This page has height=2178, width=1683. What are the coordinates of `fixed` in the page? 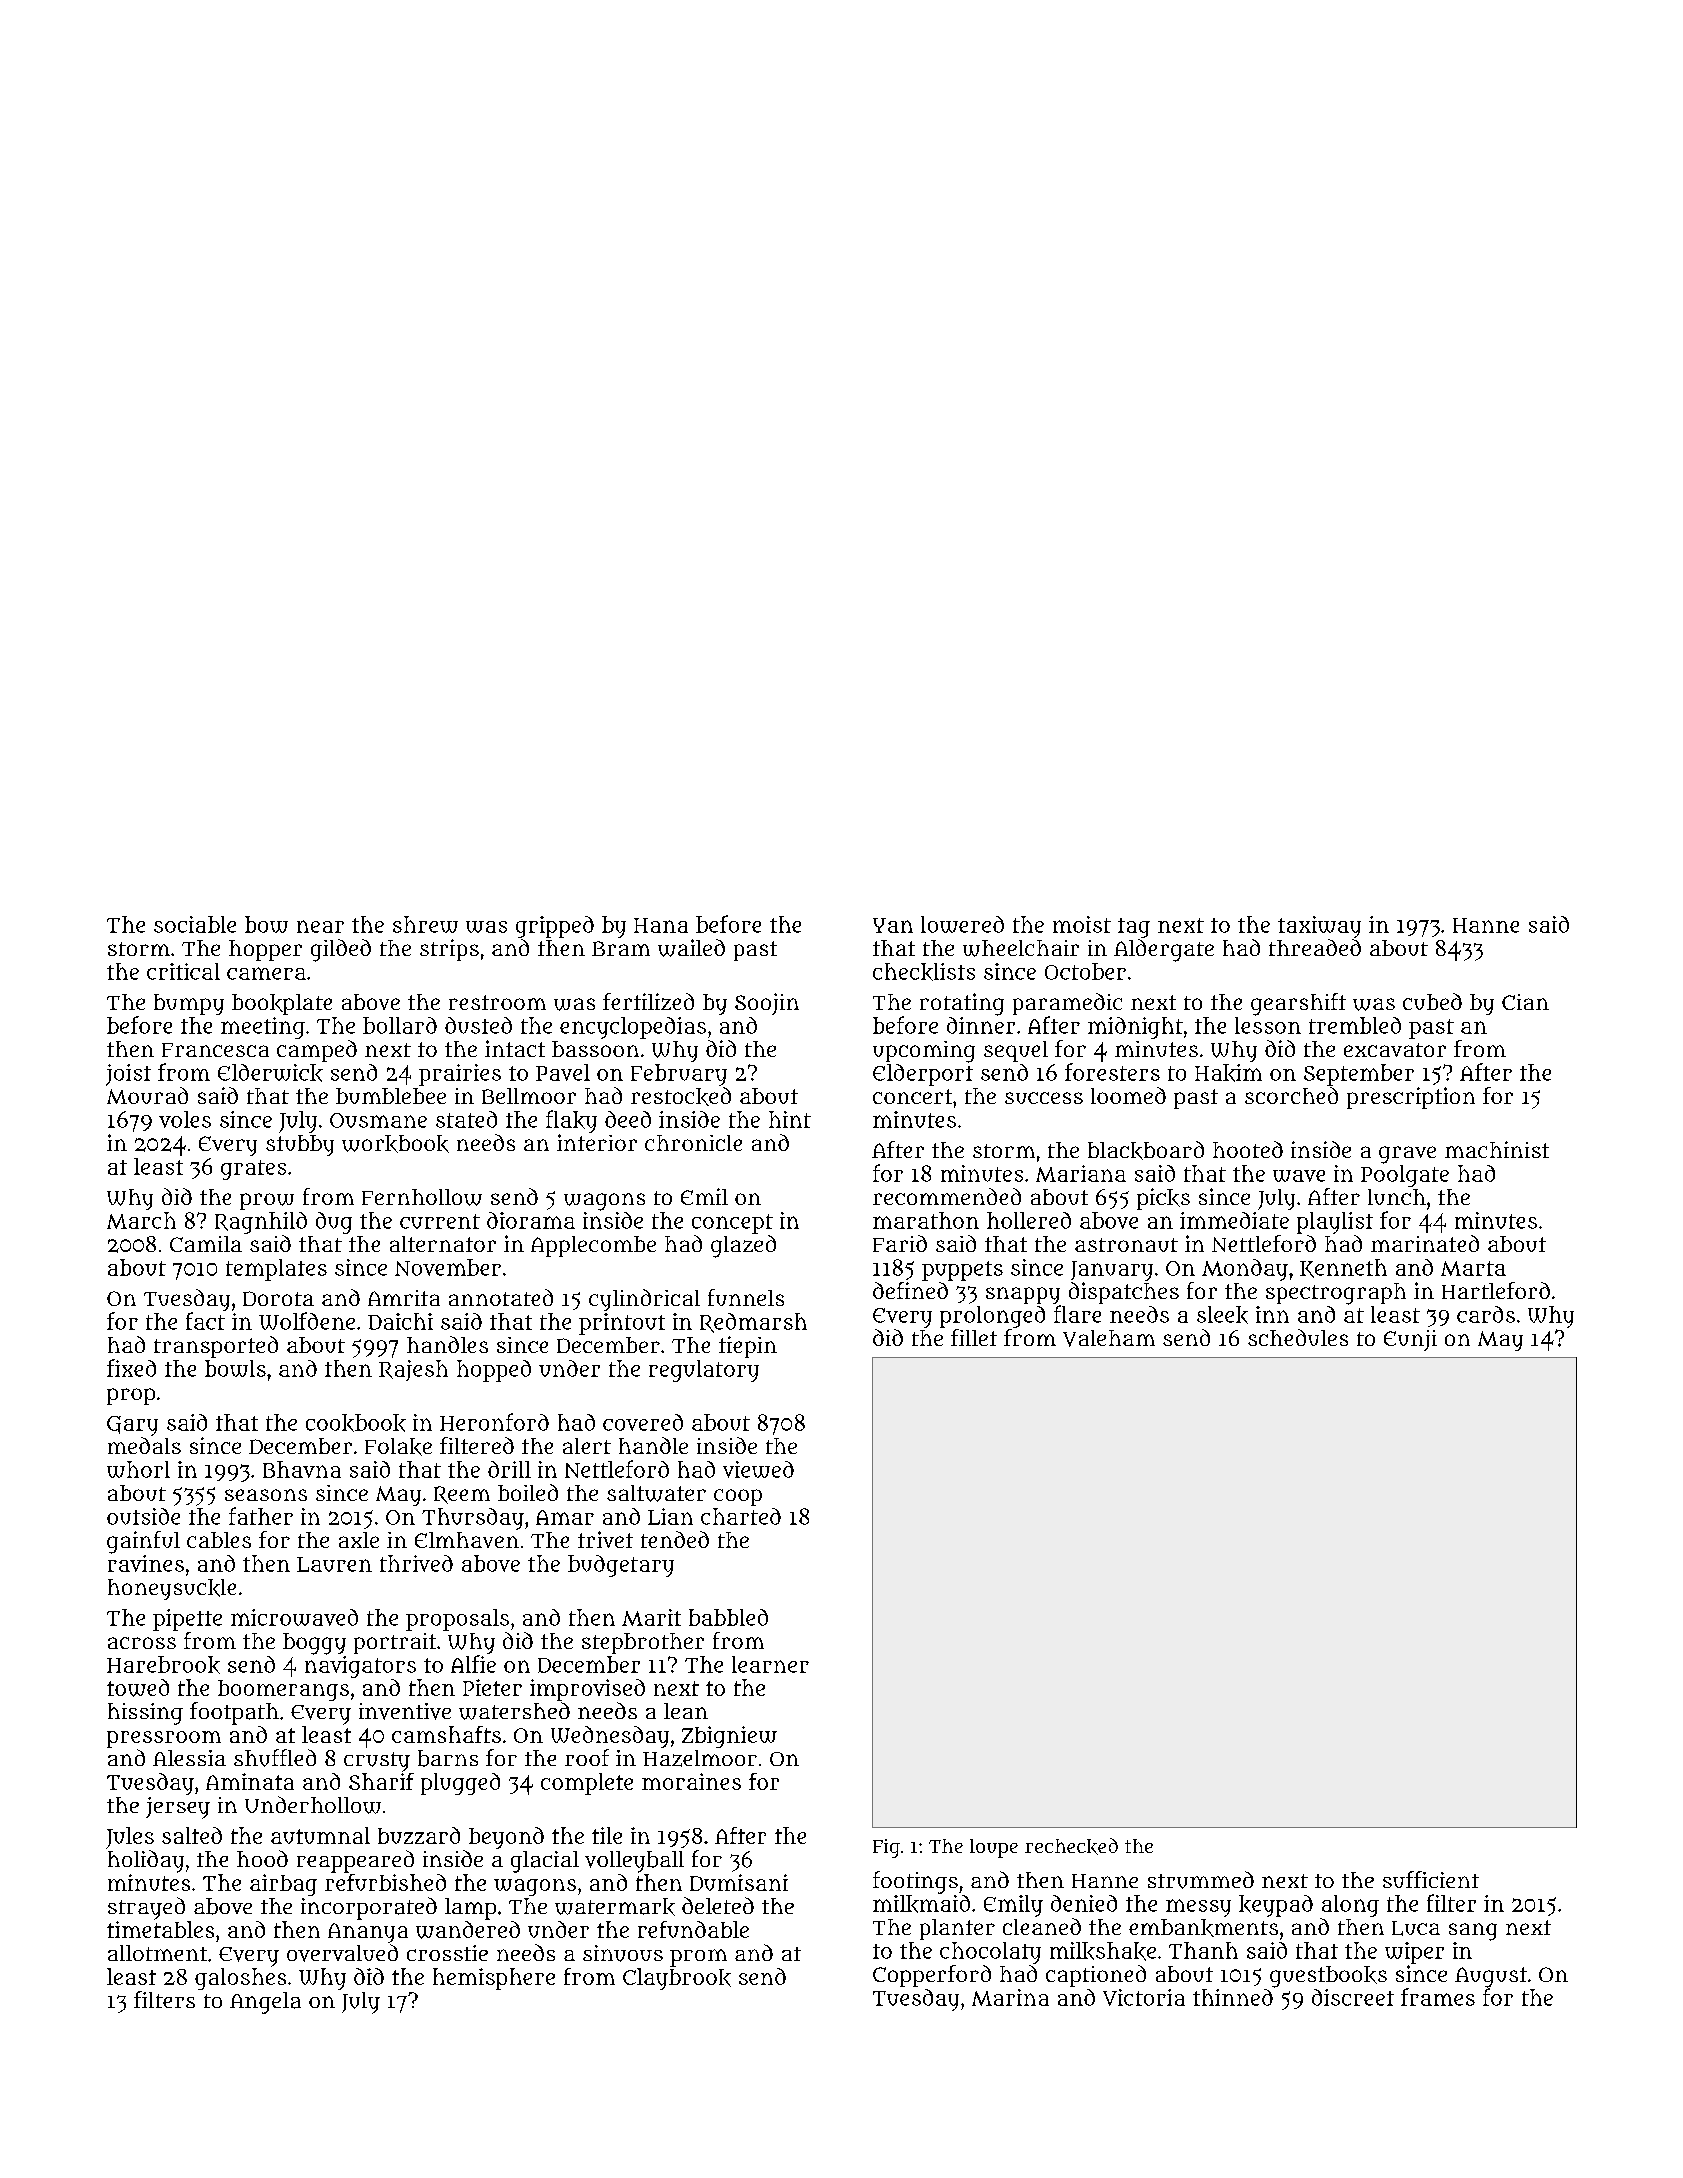 It's located at (131, 1368).
